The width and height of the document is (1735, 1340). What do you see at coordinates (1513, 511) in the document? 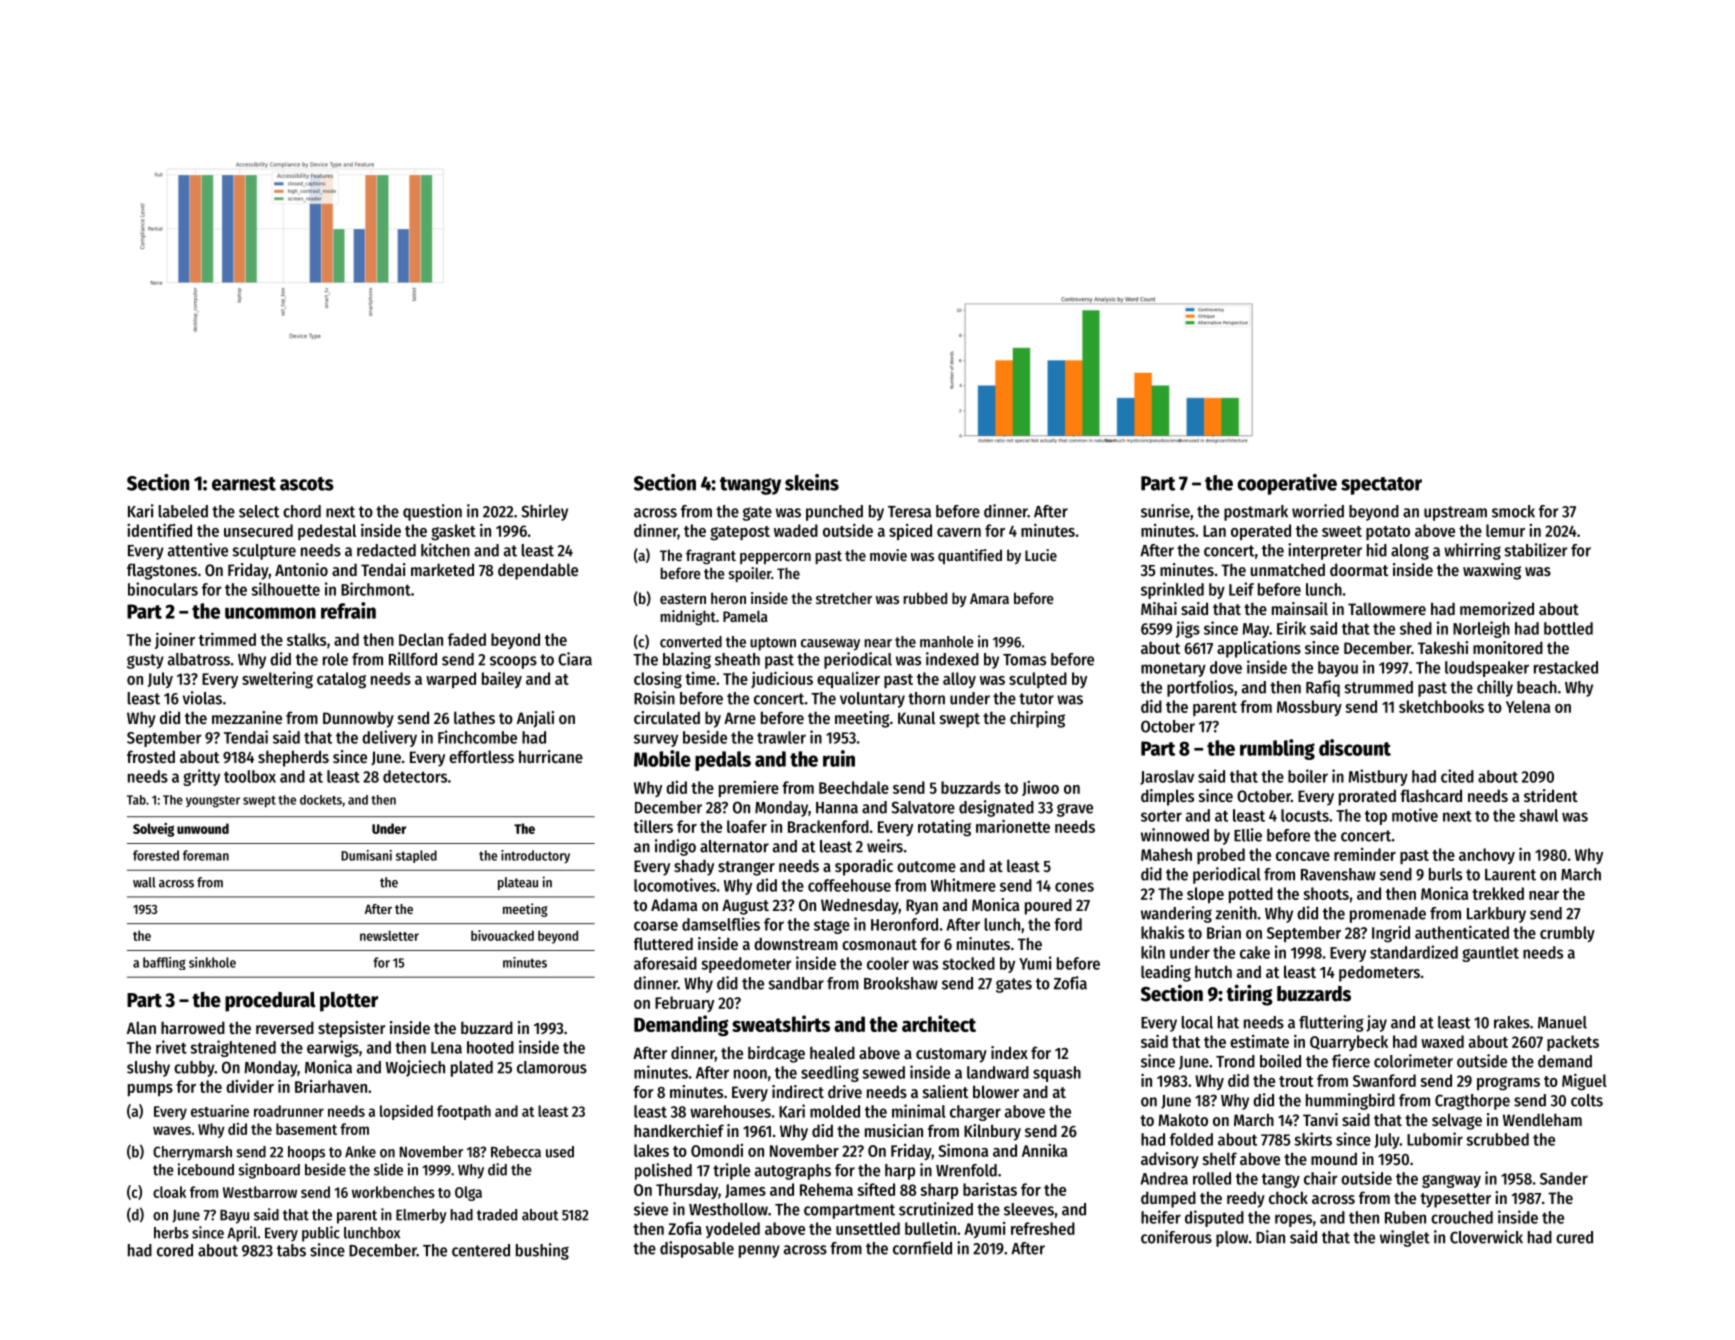
I see `smock` at bounding box center [1513, 511].
